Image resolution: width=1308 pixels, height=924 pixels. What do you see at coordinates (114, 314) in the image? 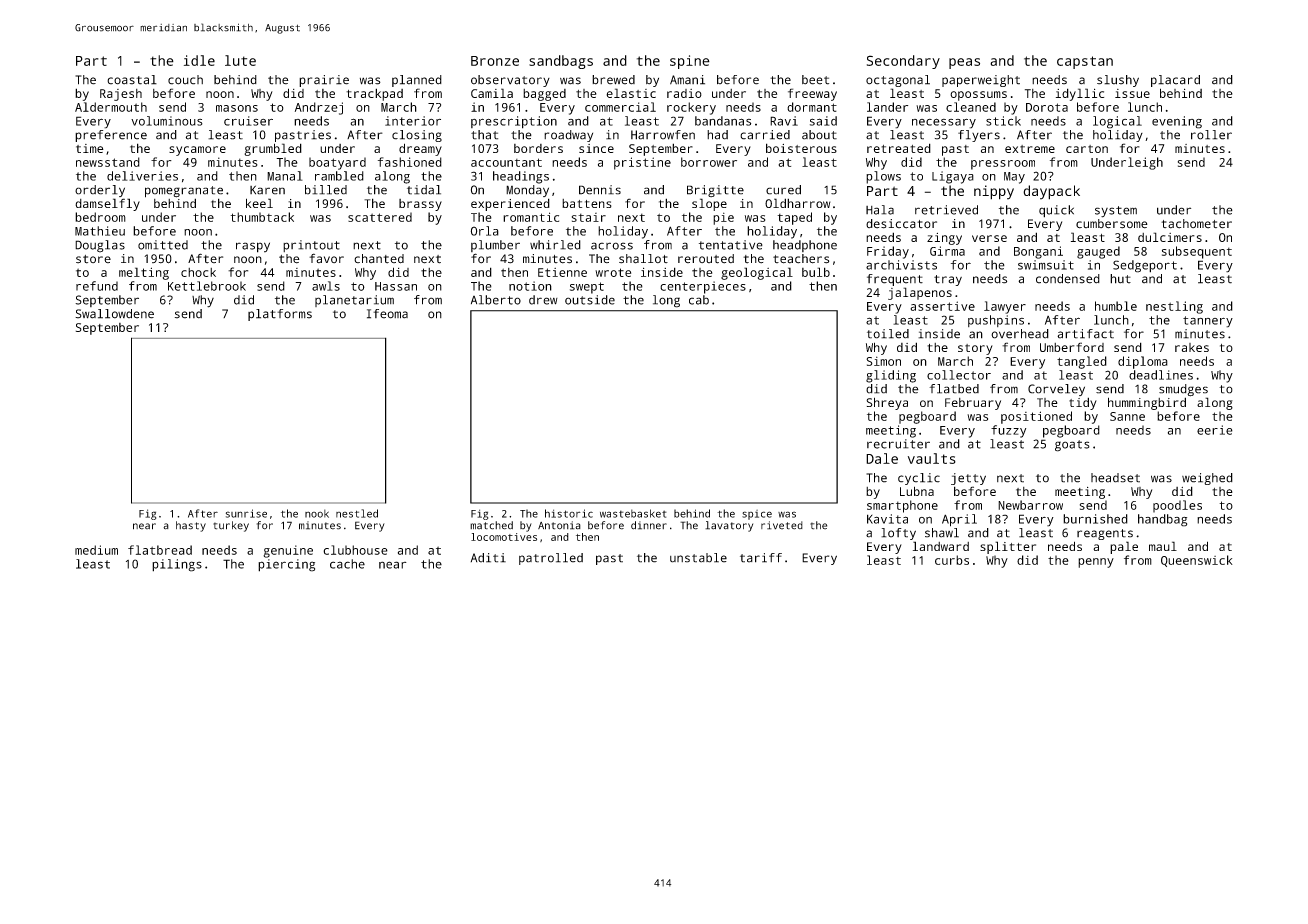
I see `Swallowdene` at bounding box center [114, 314].
